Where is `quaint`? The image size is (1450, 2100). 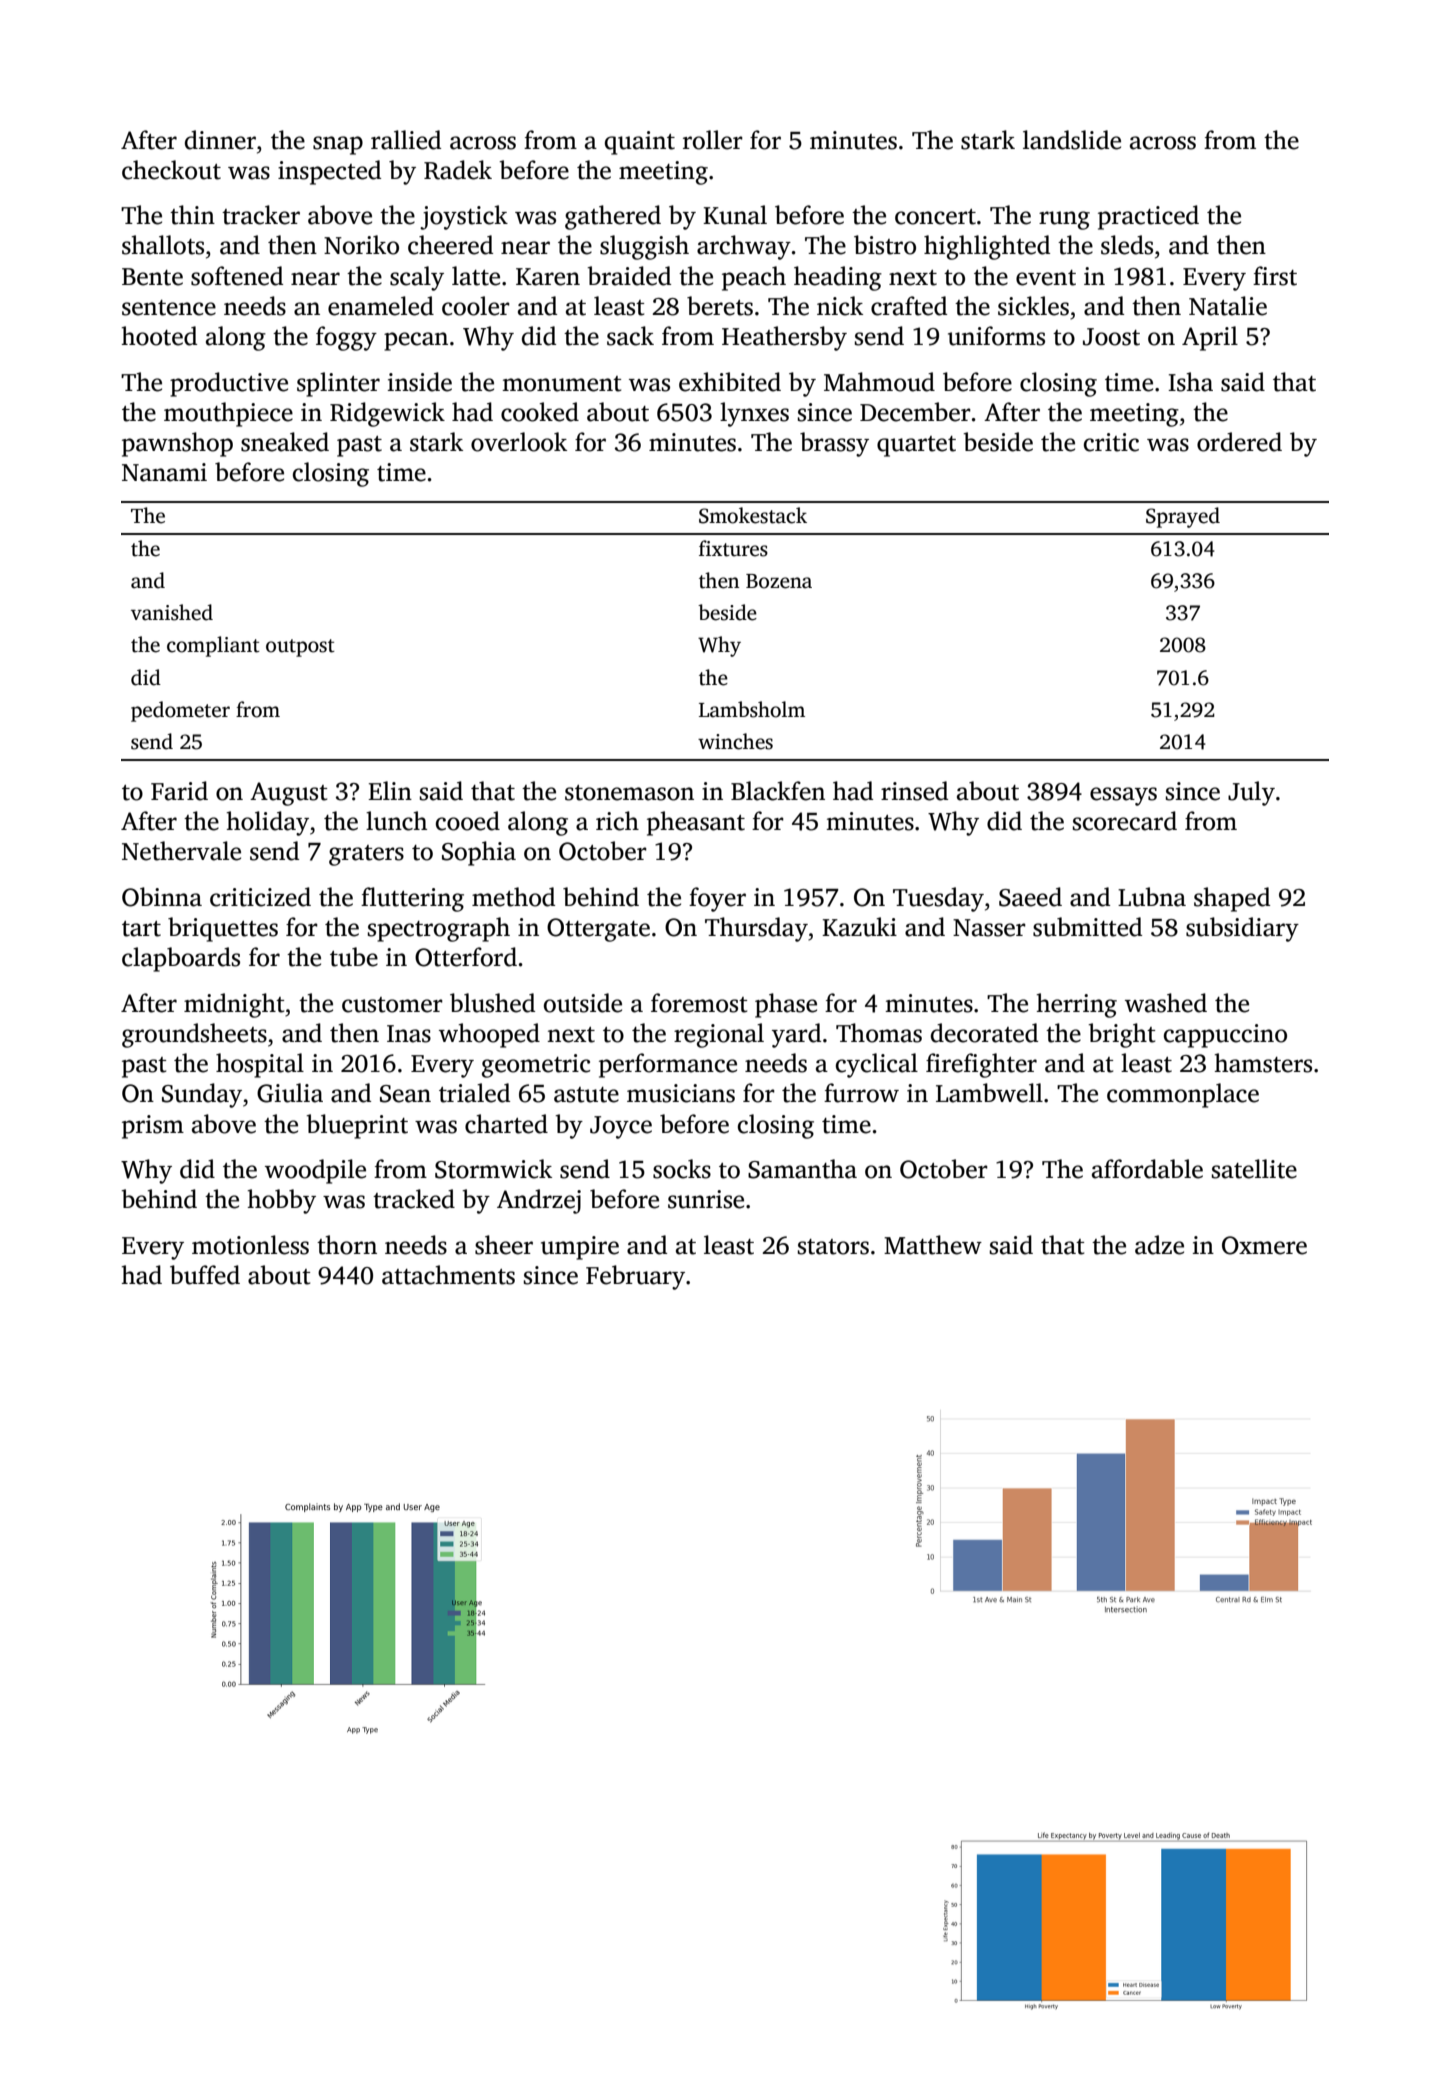
quaint is located at coordinates (640, 143).
